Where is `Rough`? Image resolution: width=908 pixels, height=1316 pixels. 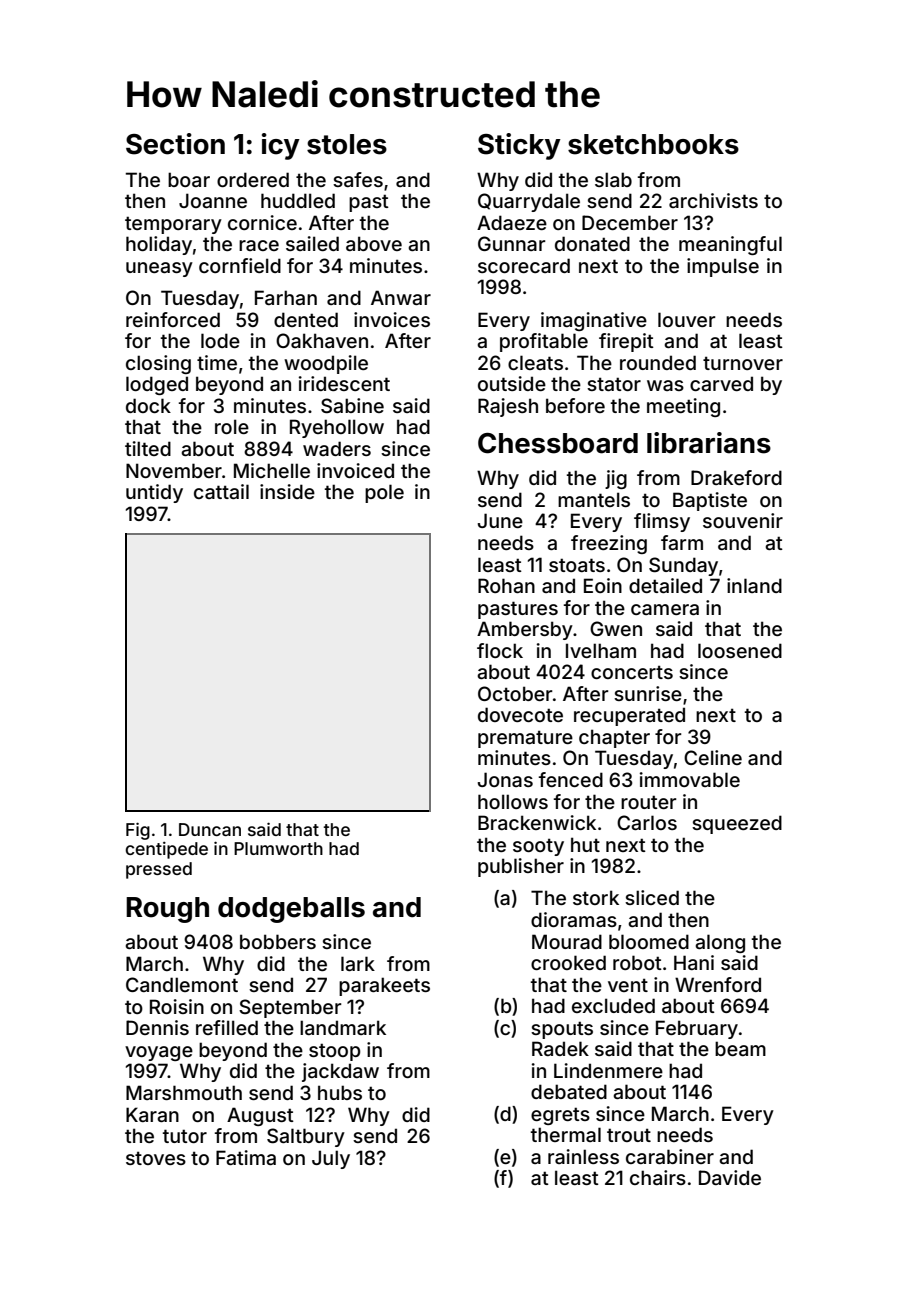
Rough is located at coordinates (167, 910).
